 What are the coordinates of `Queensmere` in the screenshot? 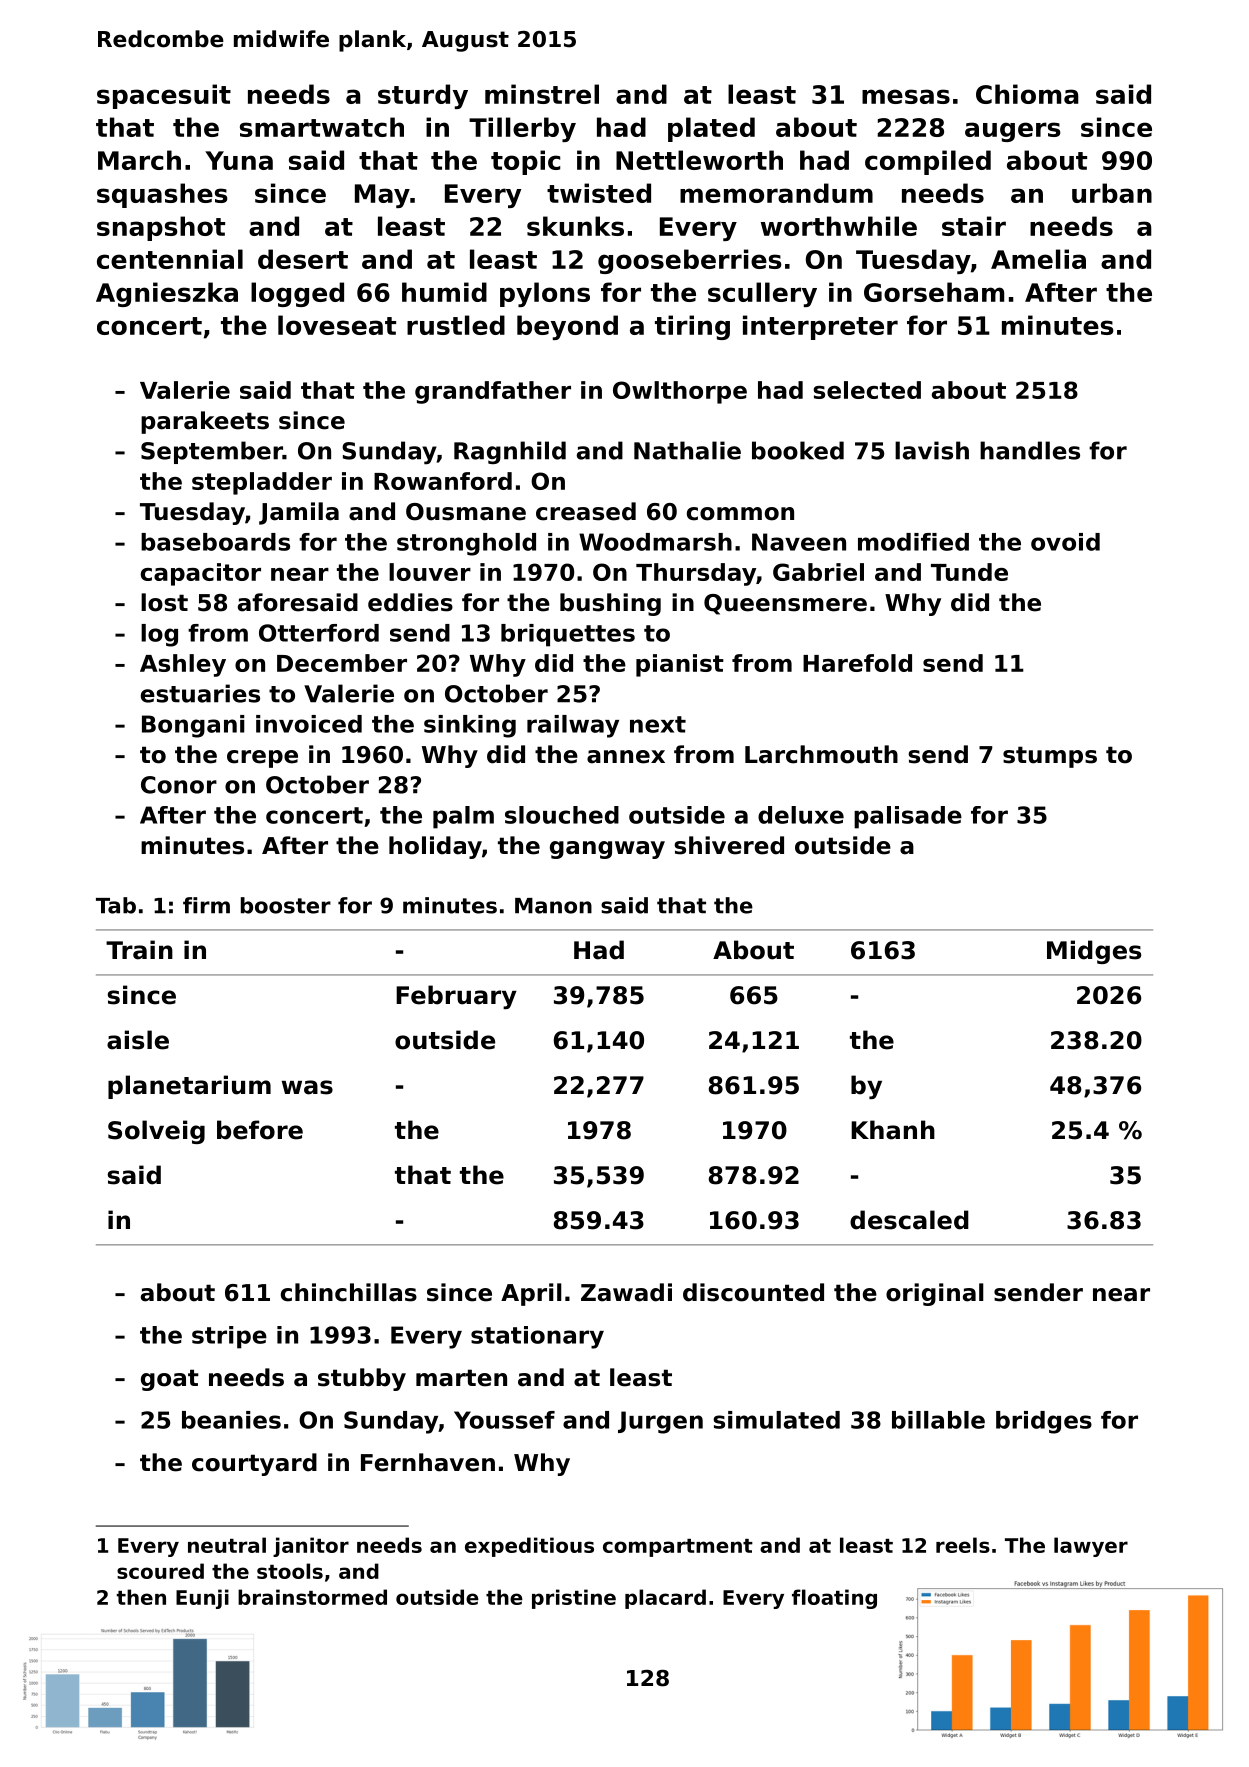 It's located at (785, 604).
